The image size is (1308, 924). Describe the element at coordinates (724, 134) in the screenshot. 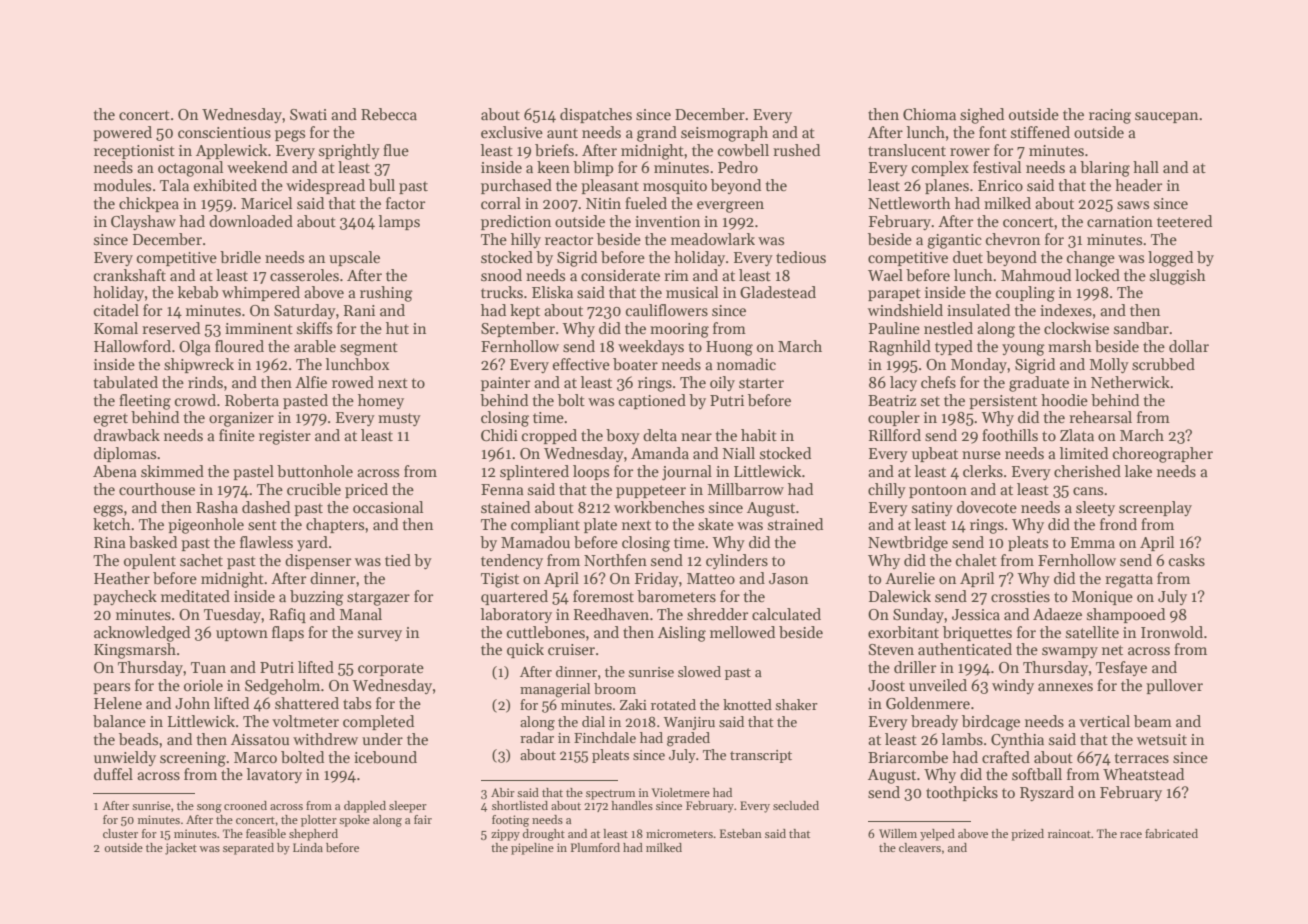

I see `seismograph` at that location.
